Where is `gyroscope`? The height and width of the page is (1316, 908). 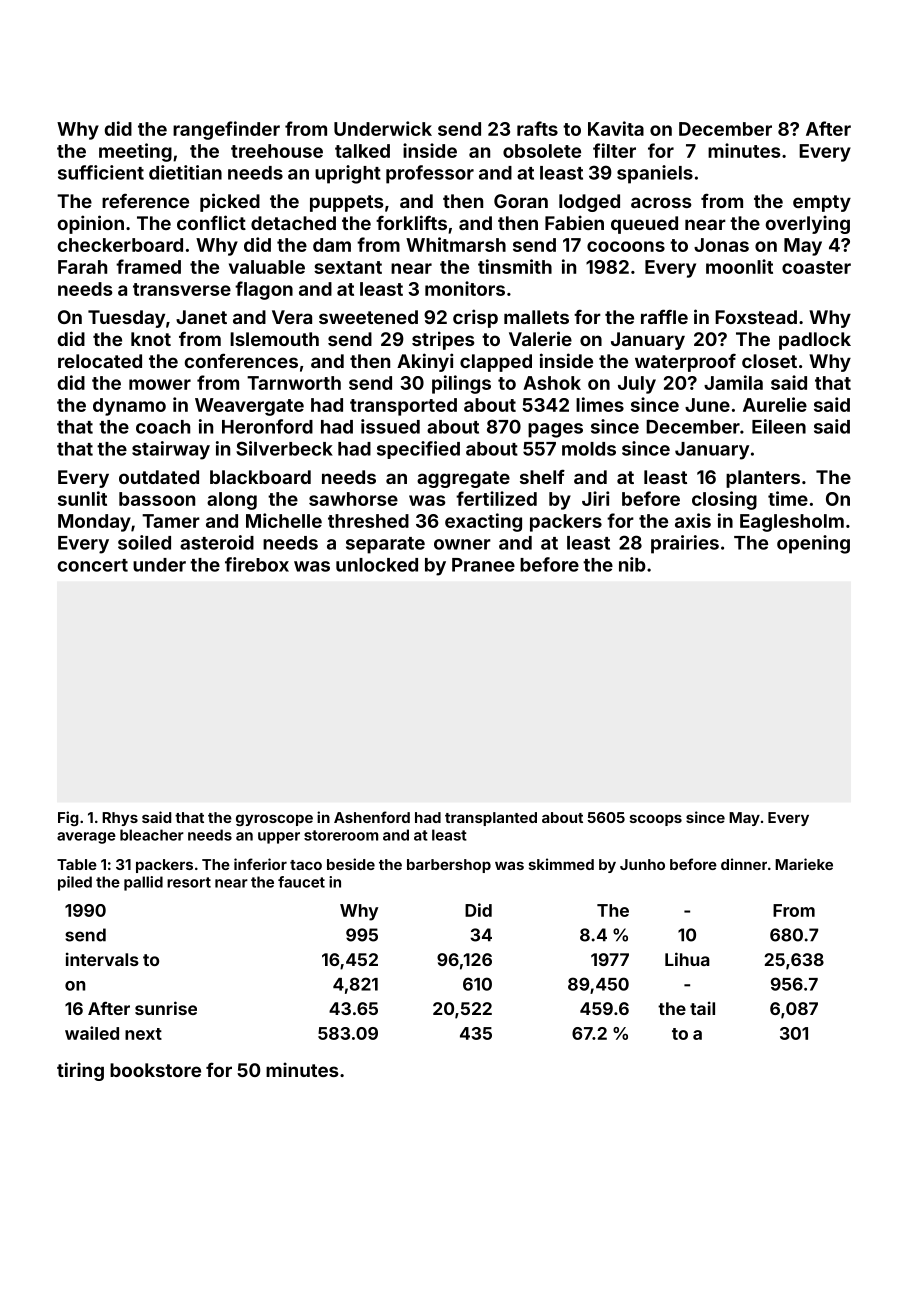
gyroscope is located at coordinates (274, 820).
